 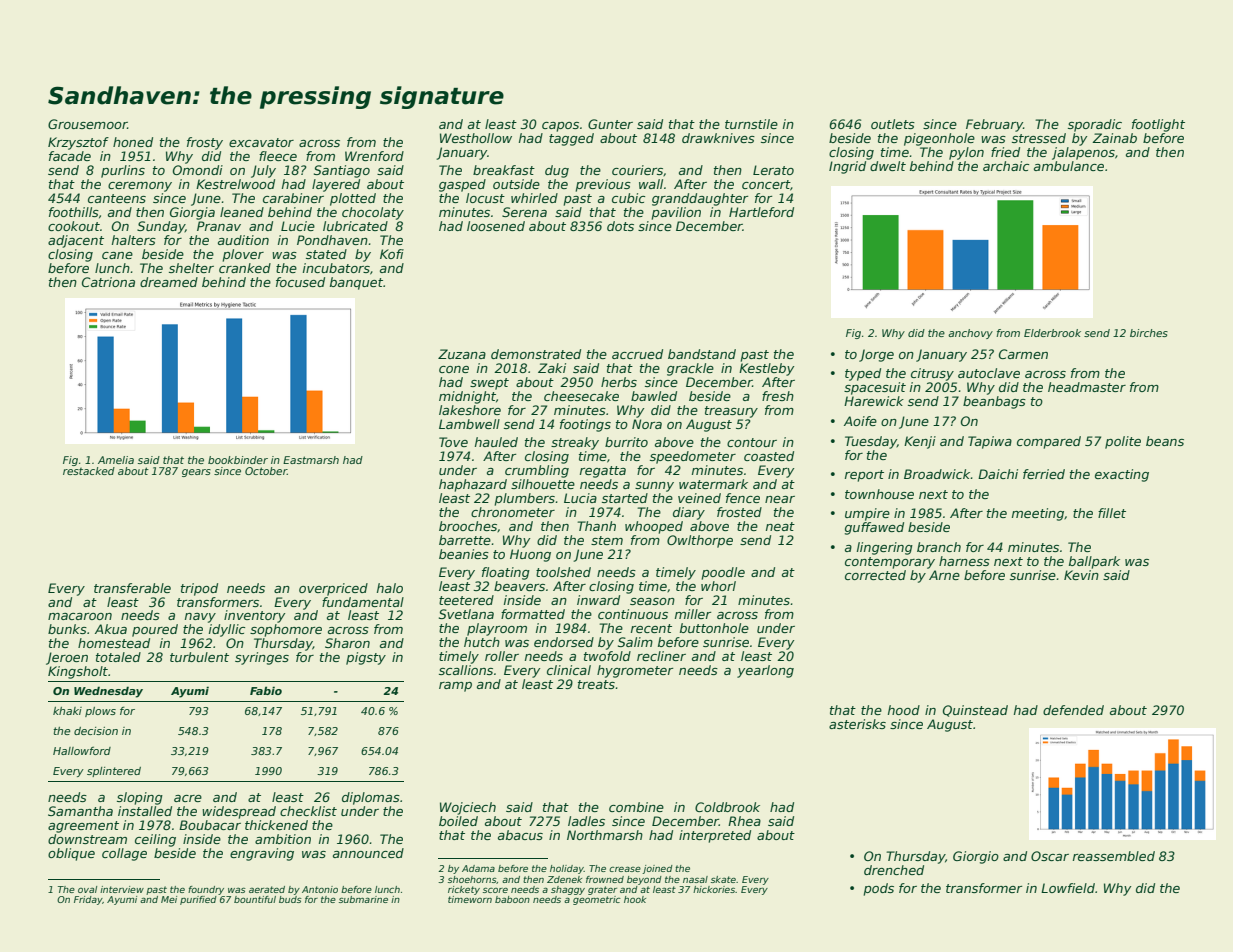 What do you see at coordinates (568, 890) in the image?
I see `shaggy` at bounding box center [568, 890].
